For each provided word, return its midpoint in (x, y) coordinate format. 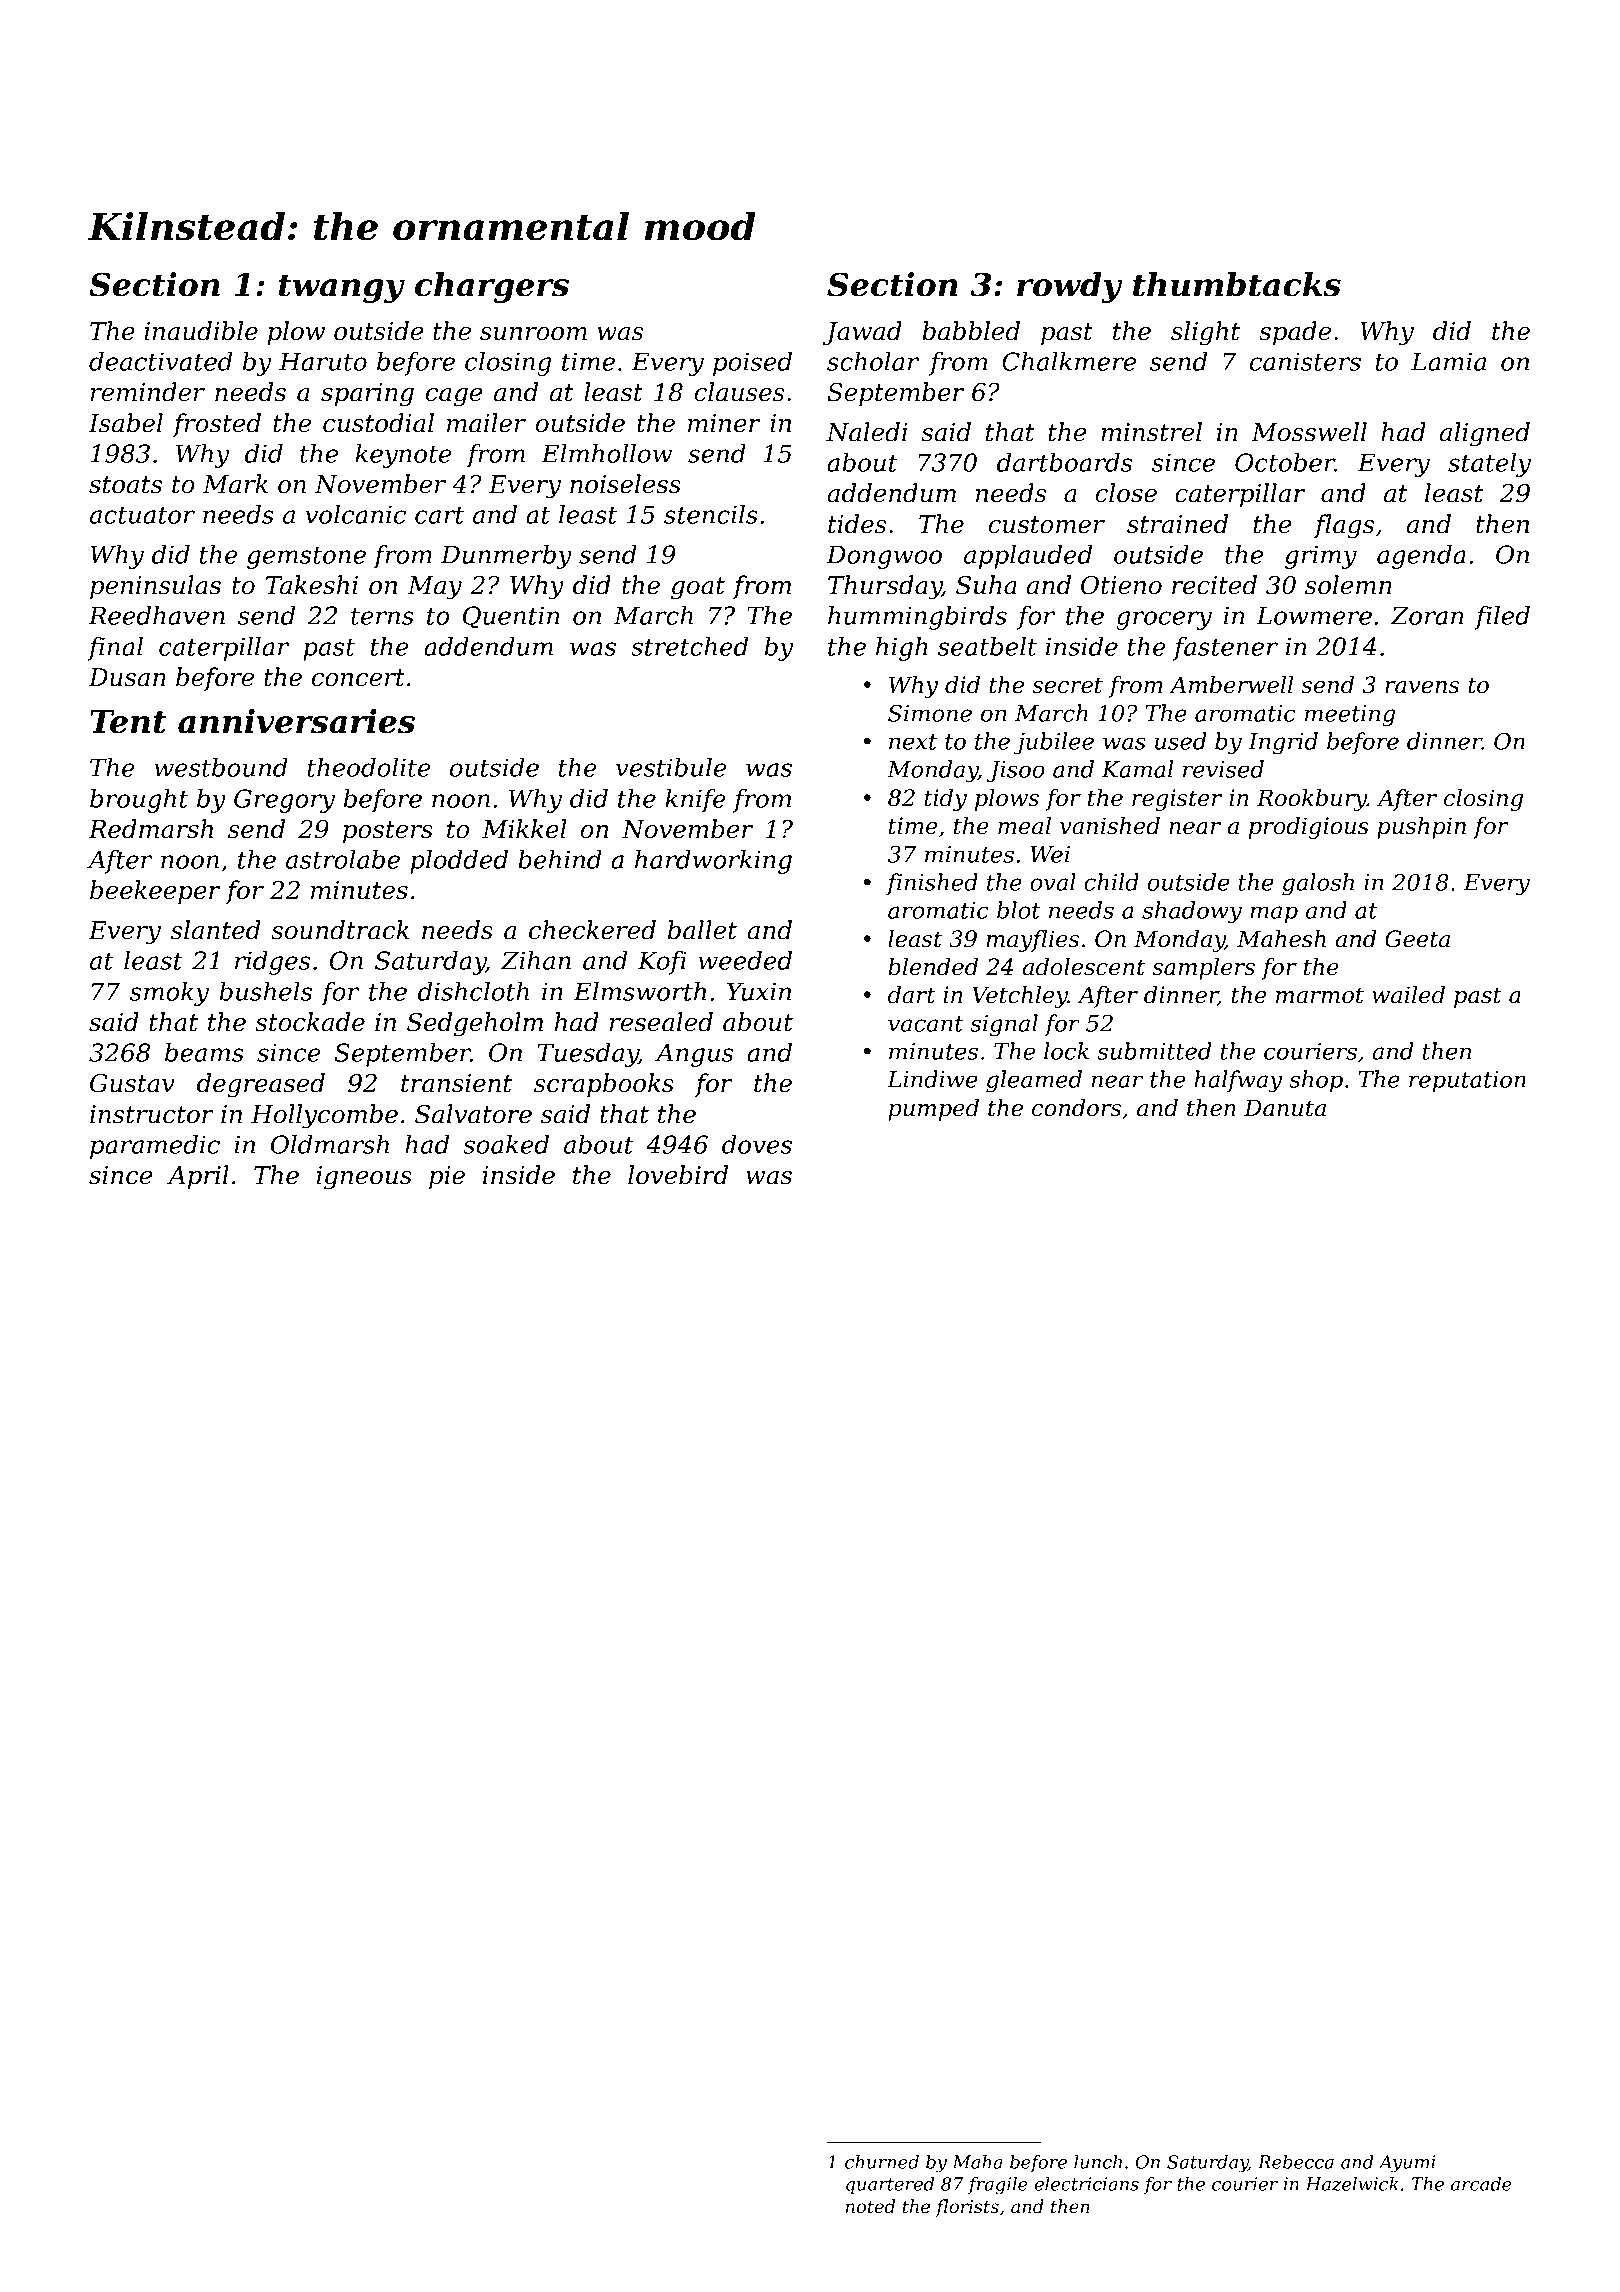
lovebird (678, 1175)
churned (882, 2162)
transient (456, 1083)
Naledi (867, 432)
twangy (342, 288)
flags (1344, 526)
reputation (1467, 1081)
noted (870, 2206)
